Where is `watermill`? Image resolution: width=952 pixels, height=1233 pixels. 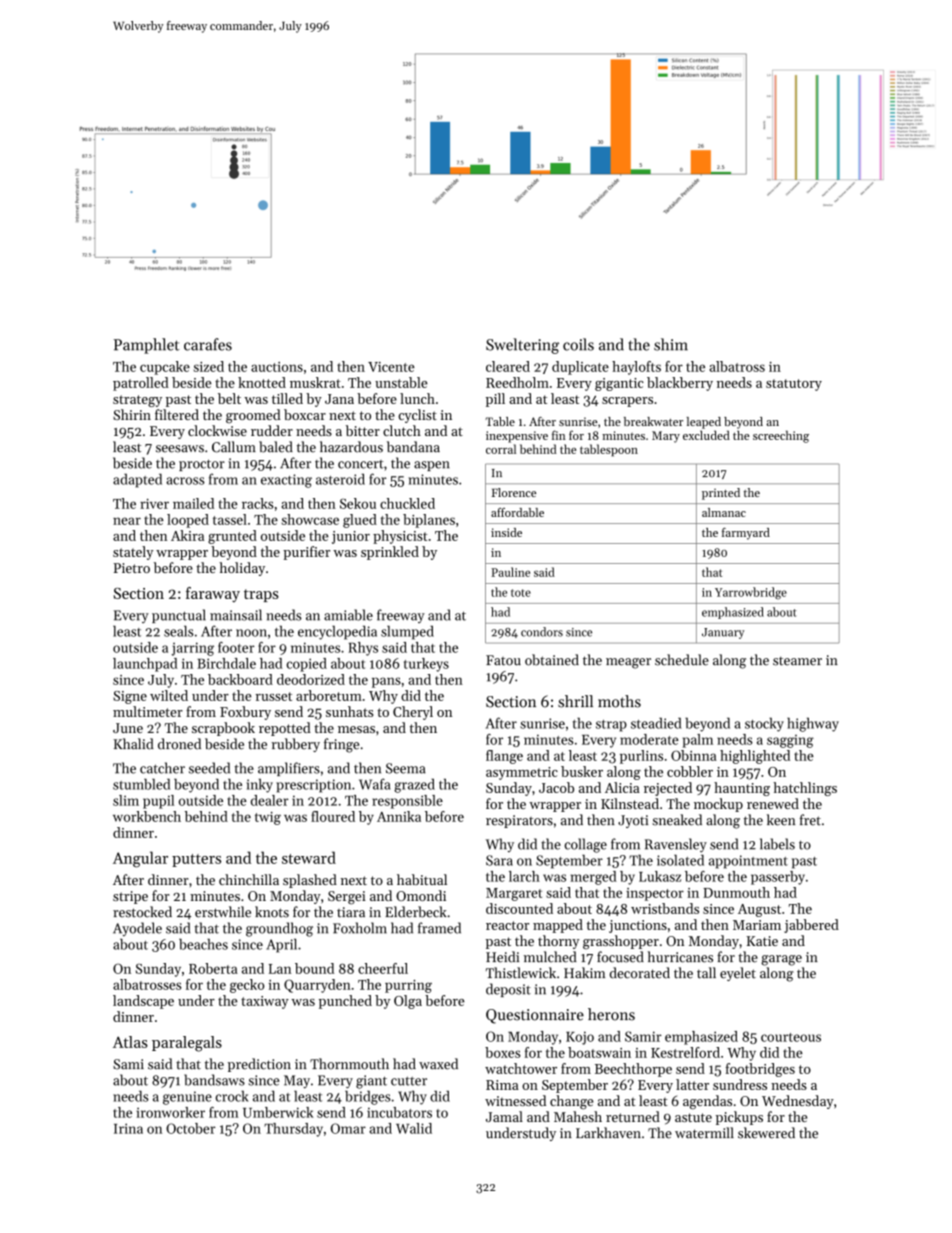 watermill is located at coordinates (704, 1133).
